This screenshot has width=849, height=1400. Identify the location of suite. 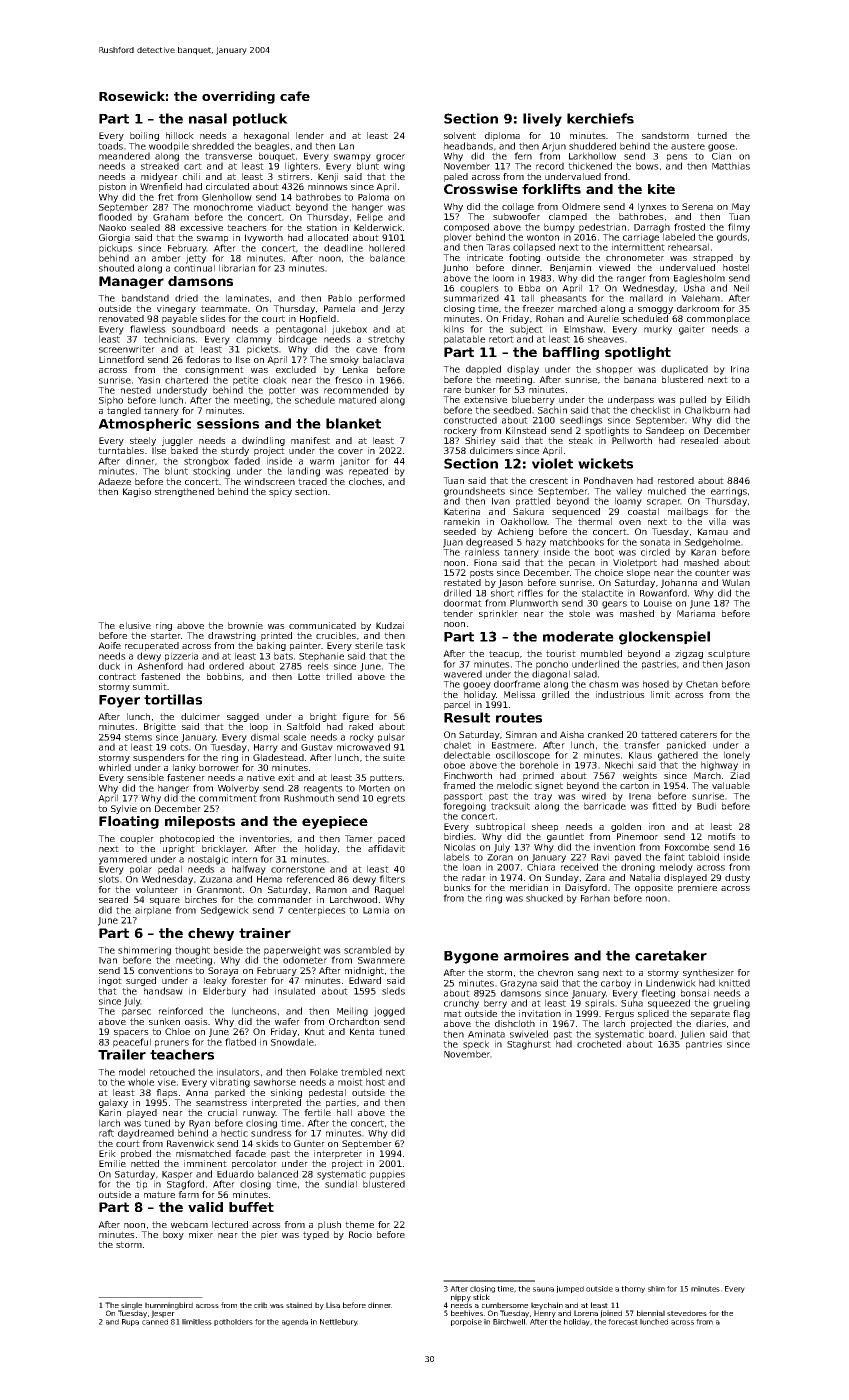
(394, 757).
